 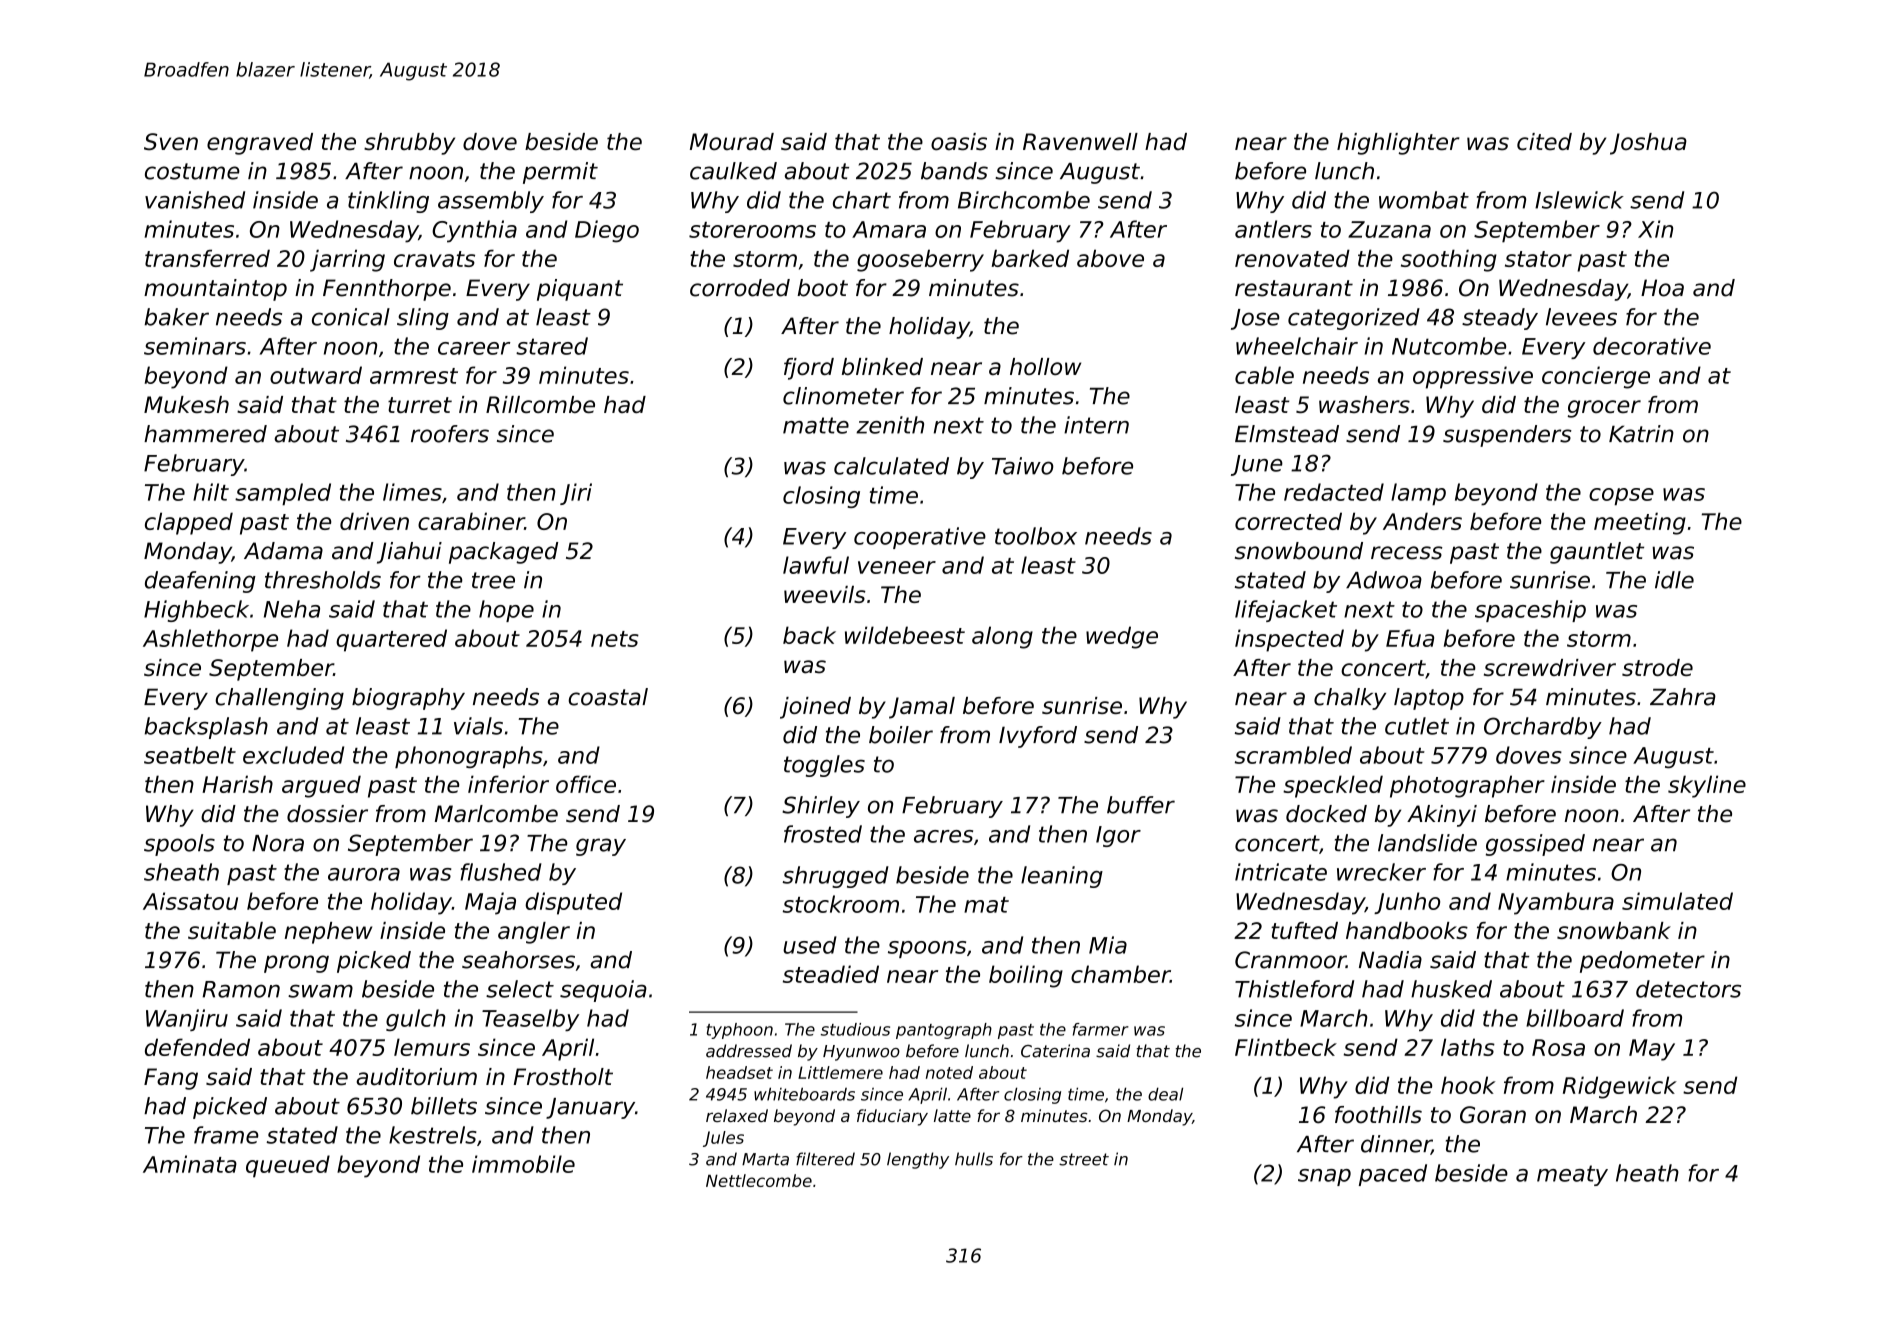 I want to click on spoons, so click(x=927, y=949).
